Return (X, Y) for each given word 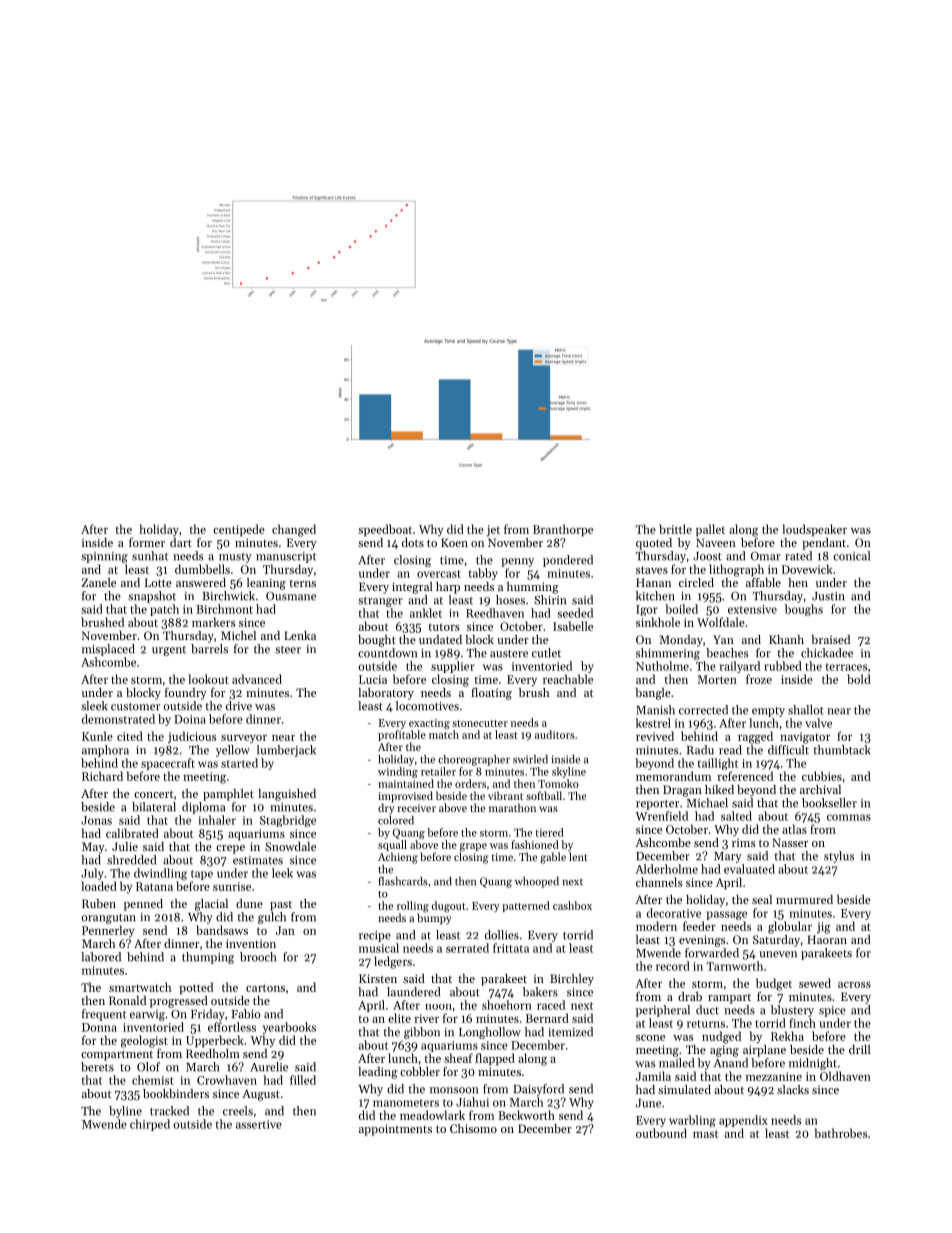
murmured (804, 899)
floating (491, 694)
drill (860, 1049)
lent (578, 856)
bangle (653, 694)
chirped (150, 1125)
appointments (395, 1130)
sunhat (150, 556)
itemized (570, 1032)
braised (830, 639)
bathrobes (841, 1133)
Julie (125, 846)
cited (130, 736)
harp (448, 588)
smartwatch (140, 987)
